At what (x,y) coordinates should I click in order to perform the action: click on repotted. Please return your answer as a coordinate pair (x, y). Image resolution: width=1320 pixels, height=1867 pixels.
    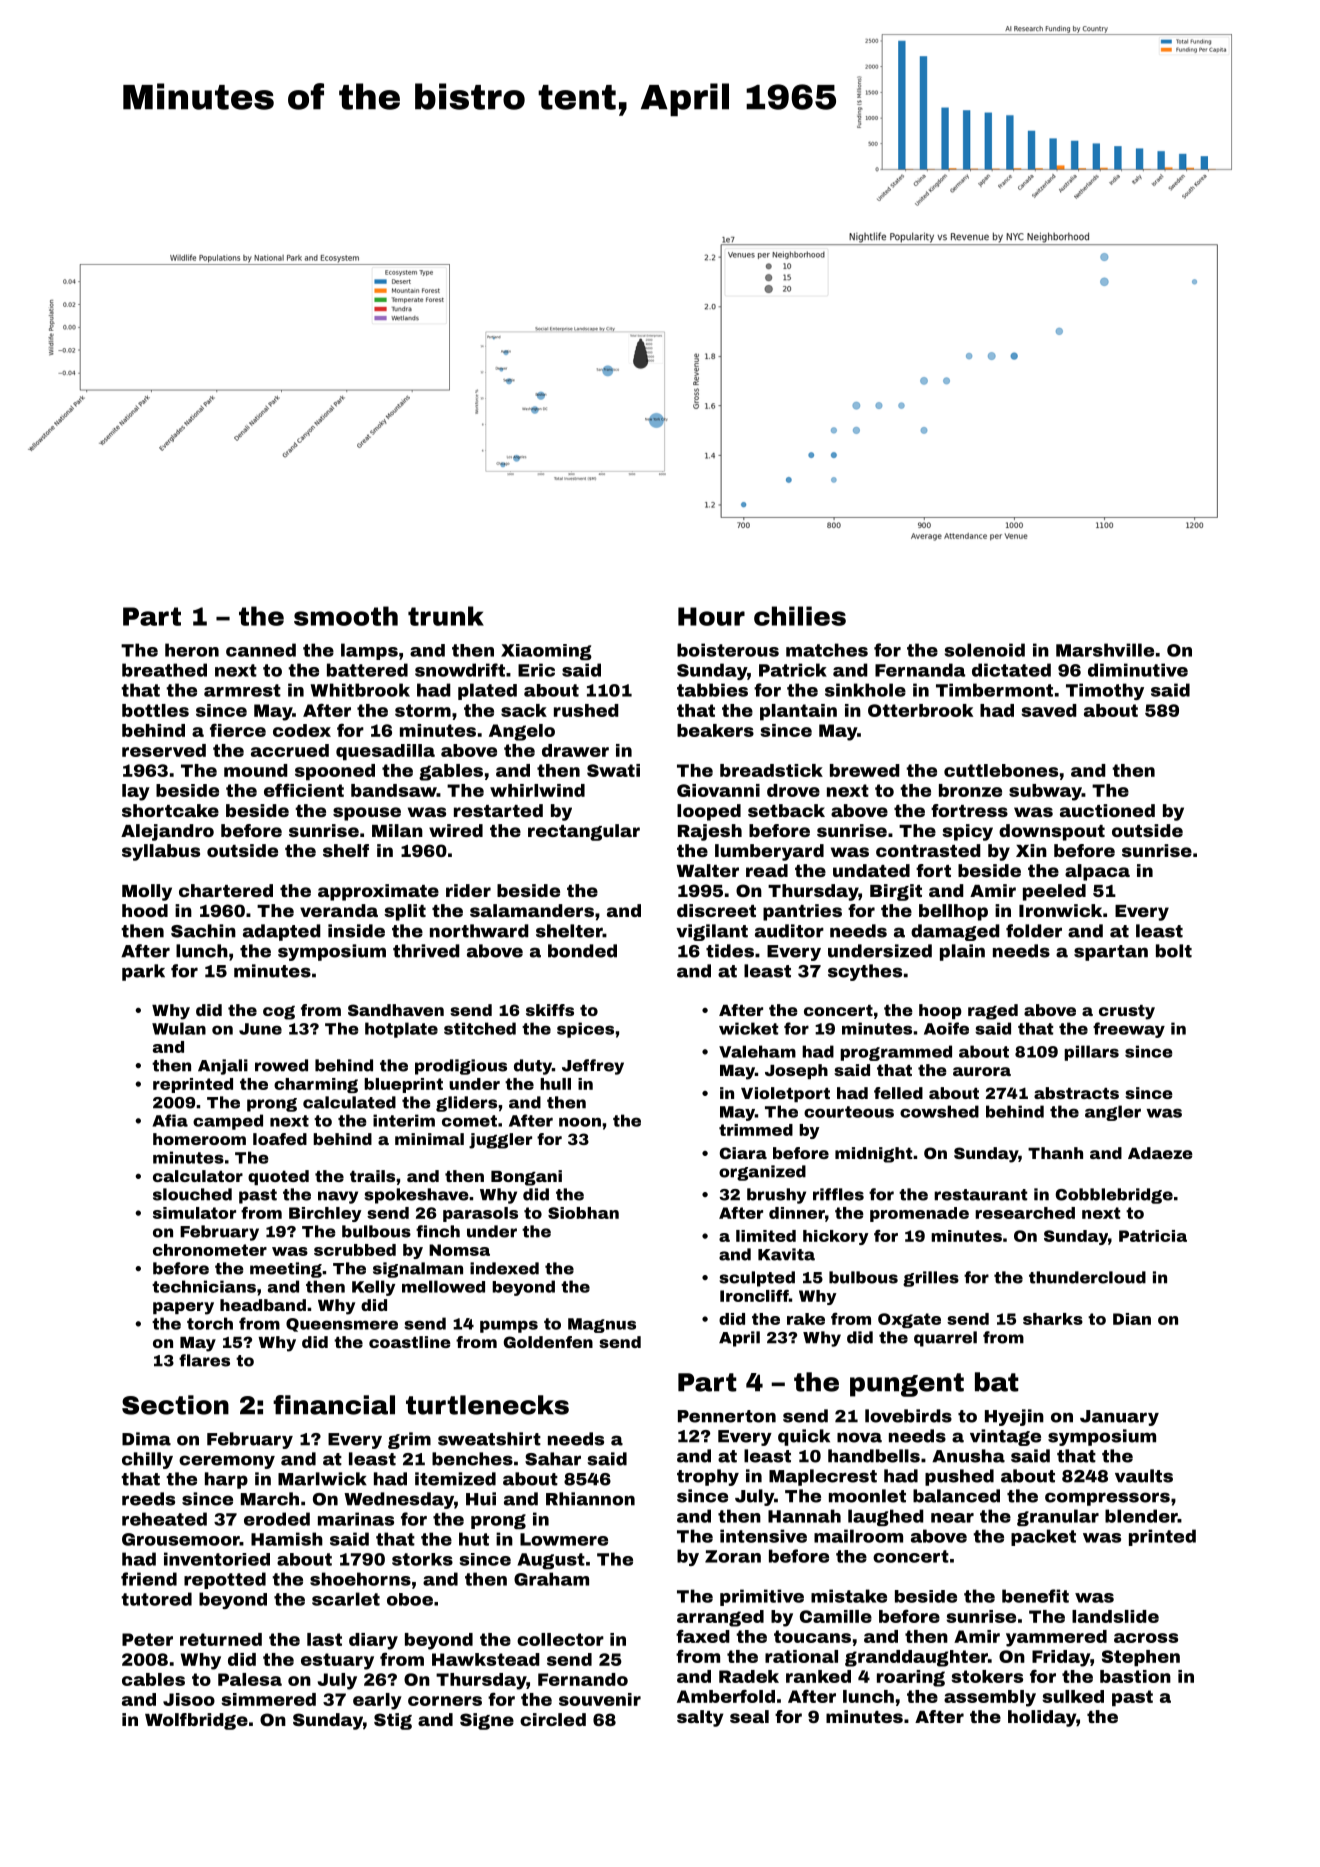
    Looking at the image, I should click on (225, 1580).
